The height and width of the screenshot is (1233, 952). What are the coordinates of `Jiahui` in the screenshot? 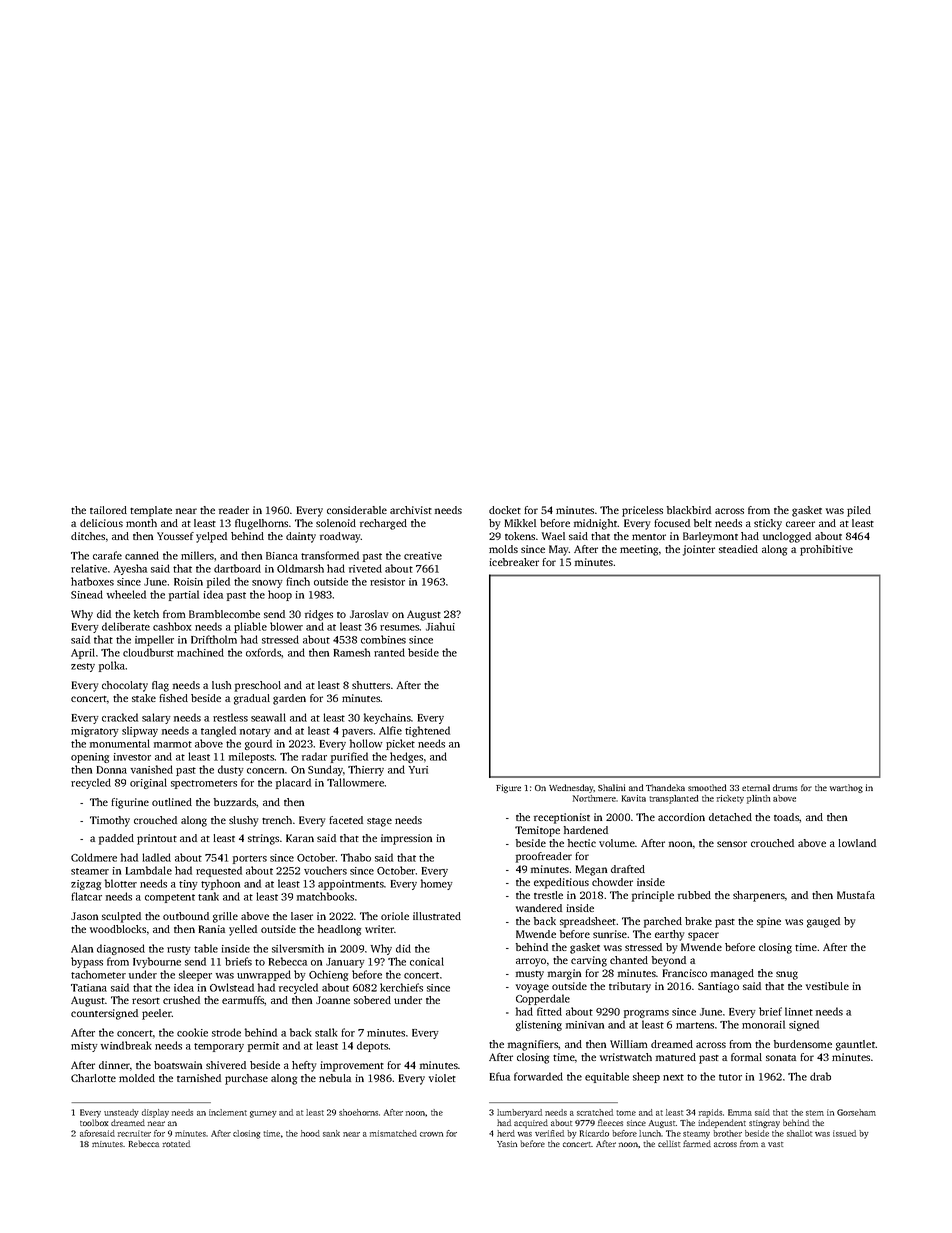 It's located at (440, 626).
